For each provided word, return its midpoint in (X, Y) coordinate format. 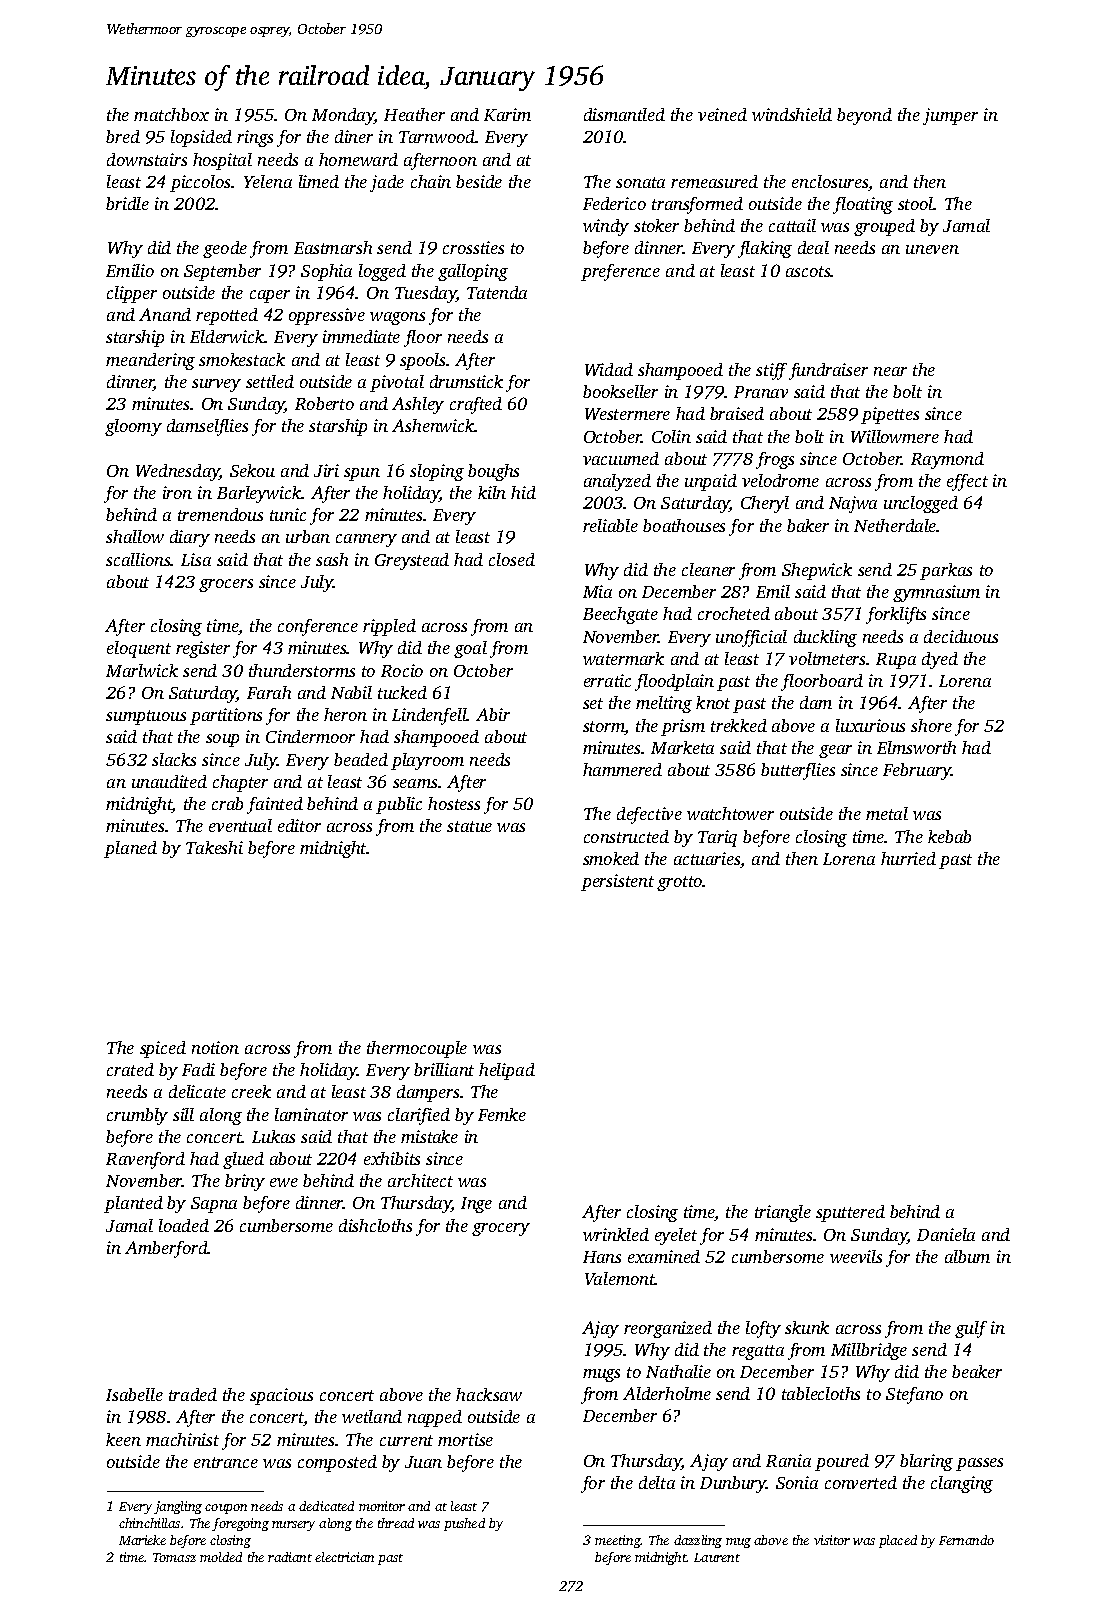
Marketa (682, 747)
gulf (971, 1329)
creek (251, 1091)
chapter (240, 783)
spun (362, 474)
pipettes (890, 415)
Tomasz (174, 1557)
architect (420, 1180)
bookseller (620, 391)
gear (835, 751)
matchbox (171, 114)
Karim (507, 114)
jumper (950, 116)
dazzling (698, 1541)
